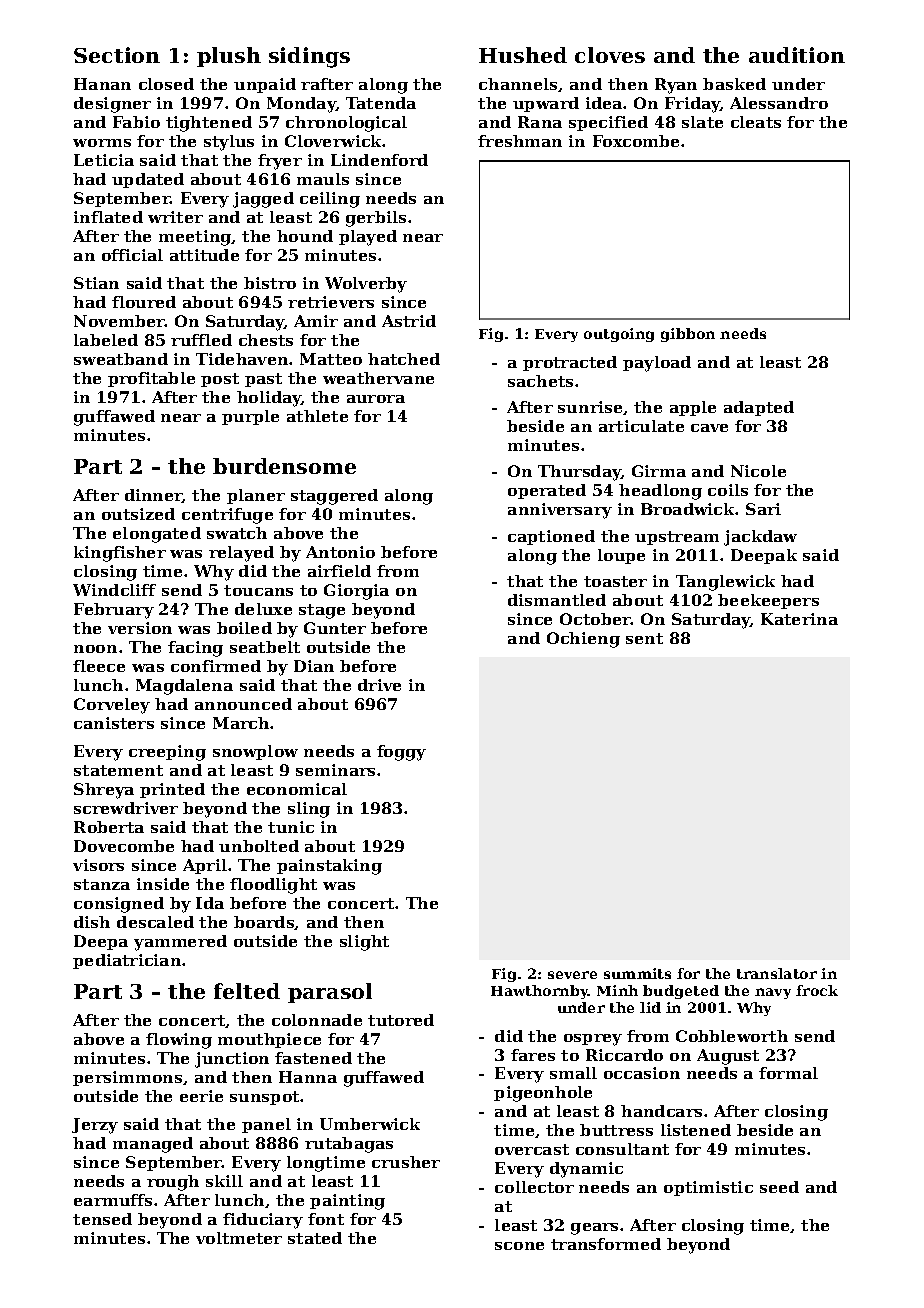 This document has width=924, height=1308. I want to click on Hanan, so click(102, 84).
